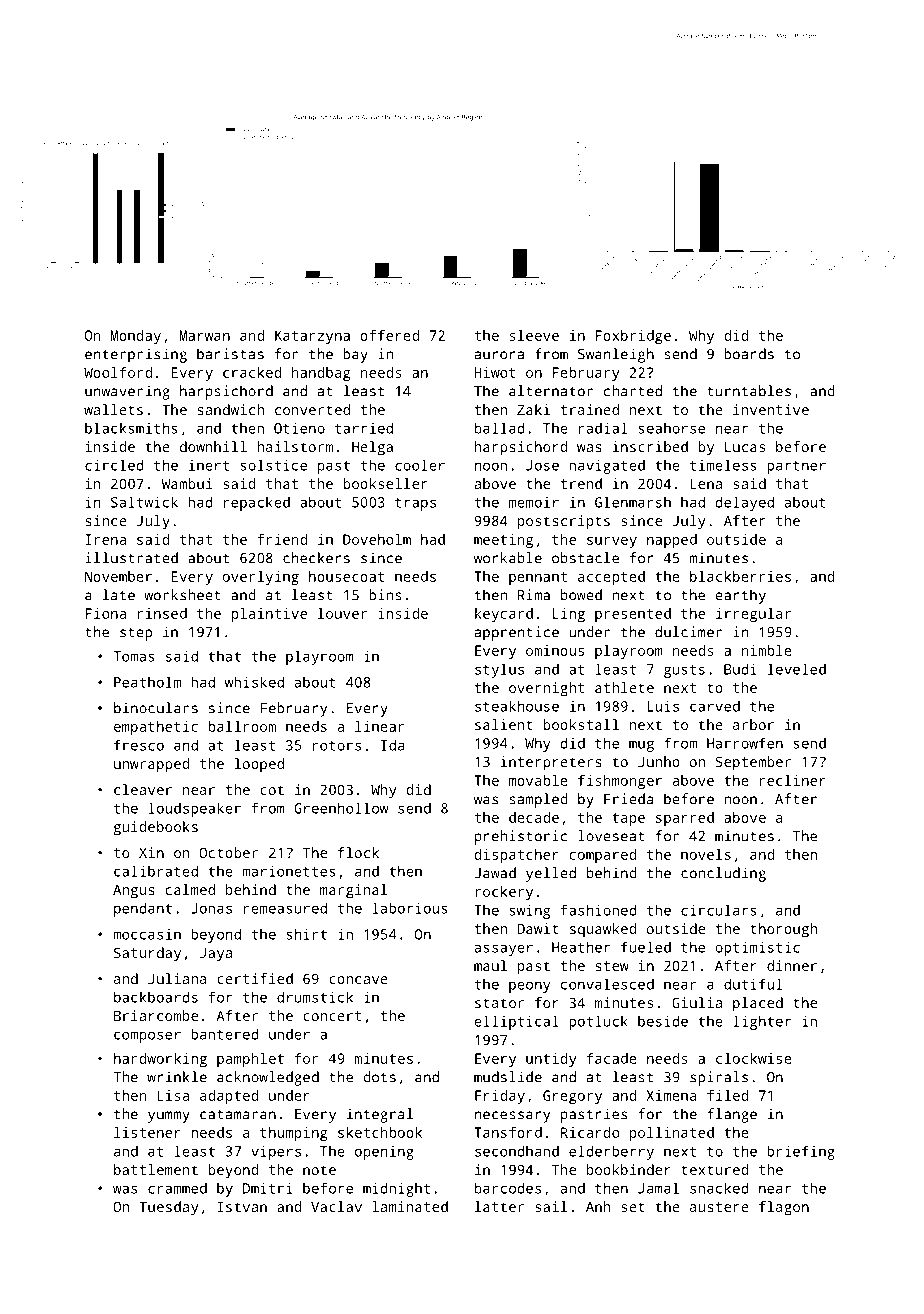 Image resolution: width=924 pixels, height=1314 pixels. What do you see at coordinates (633, 337) in the screenshot?
I see `Foxbridge` at bounding box center [633, 337].
